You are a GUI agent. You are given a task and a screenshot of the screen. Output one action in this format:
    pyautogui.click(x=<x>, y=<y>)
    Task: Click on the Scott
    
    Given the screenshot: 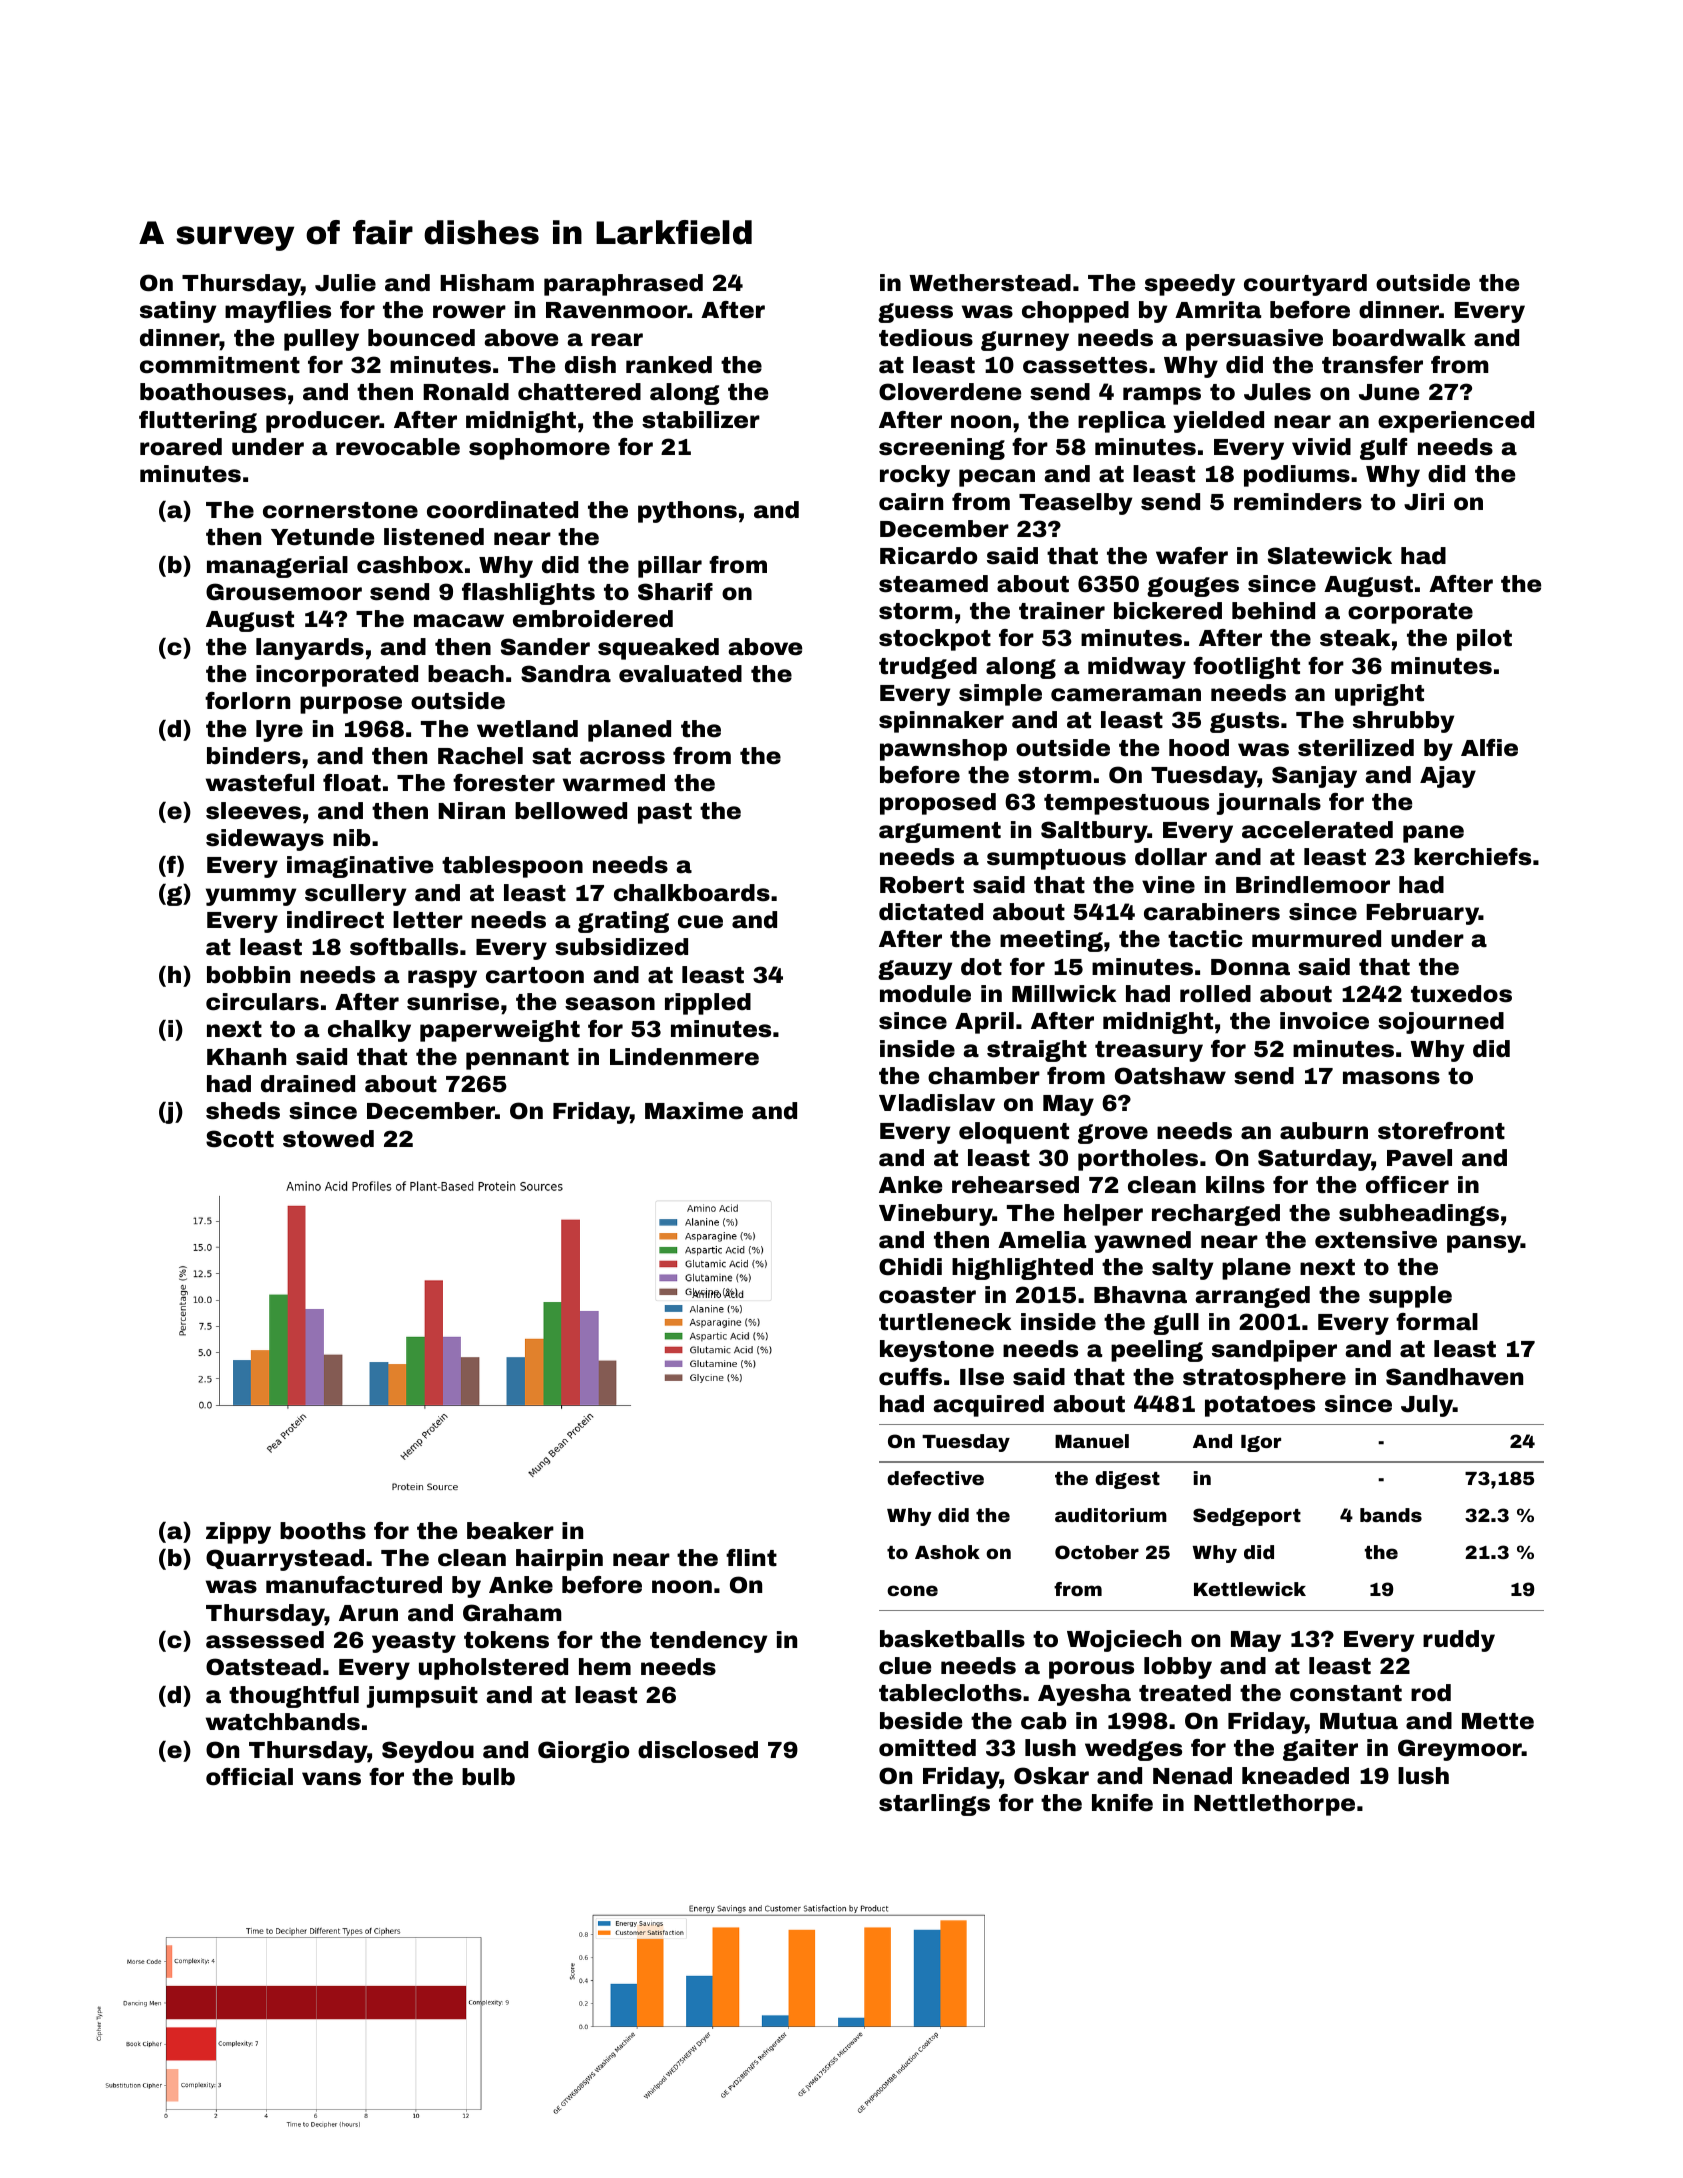 What is the action you would take?
    pyautogui.click(x=240, y=1139)
